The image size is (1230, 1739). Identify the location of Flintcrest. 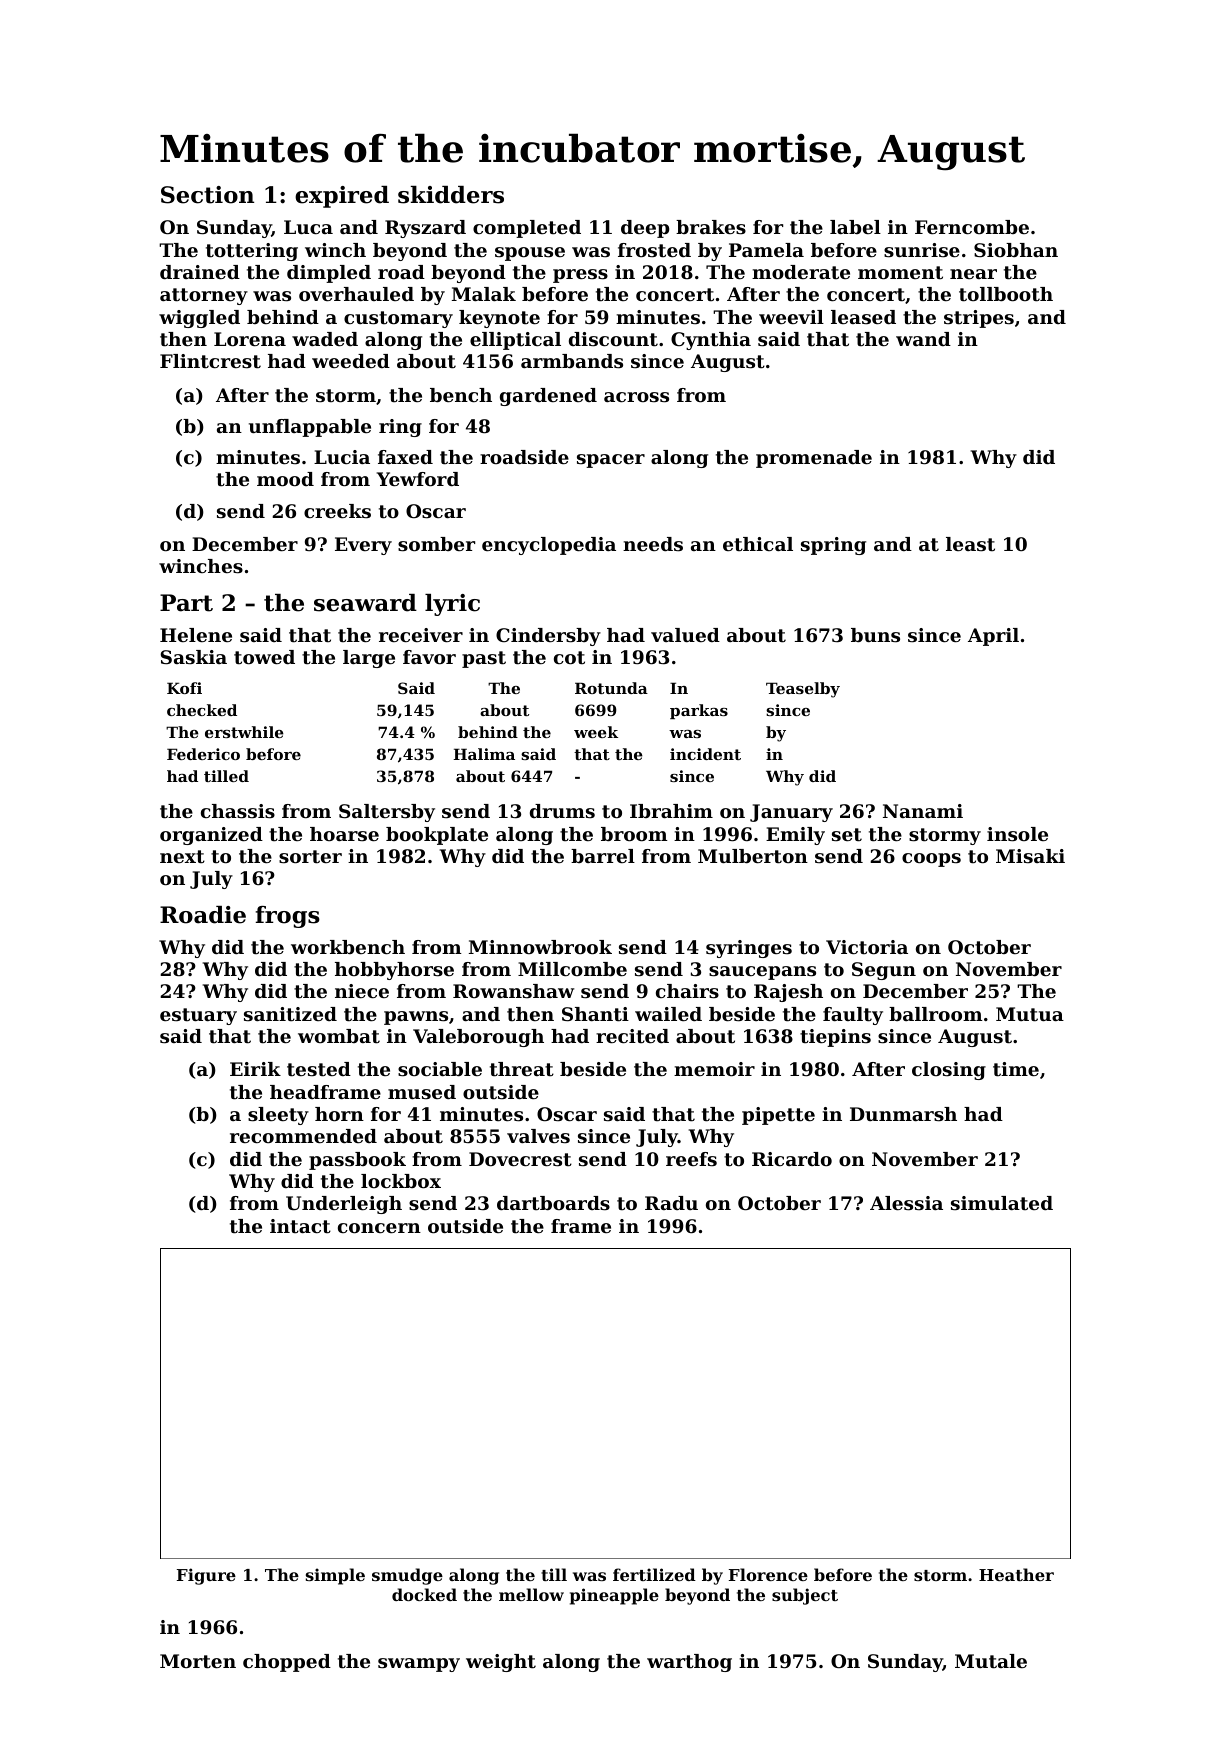
(210, 361).
